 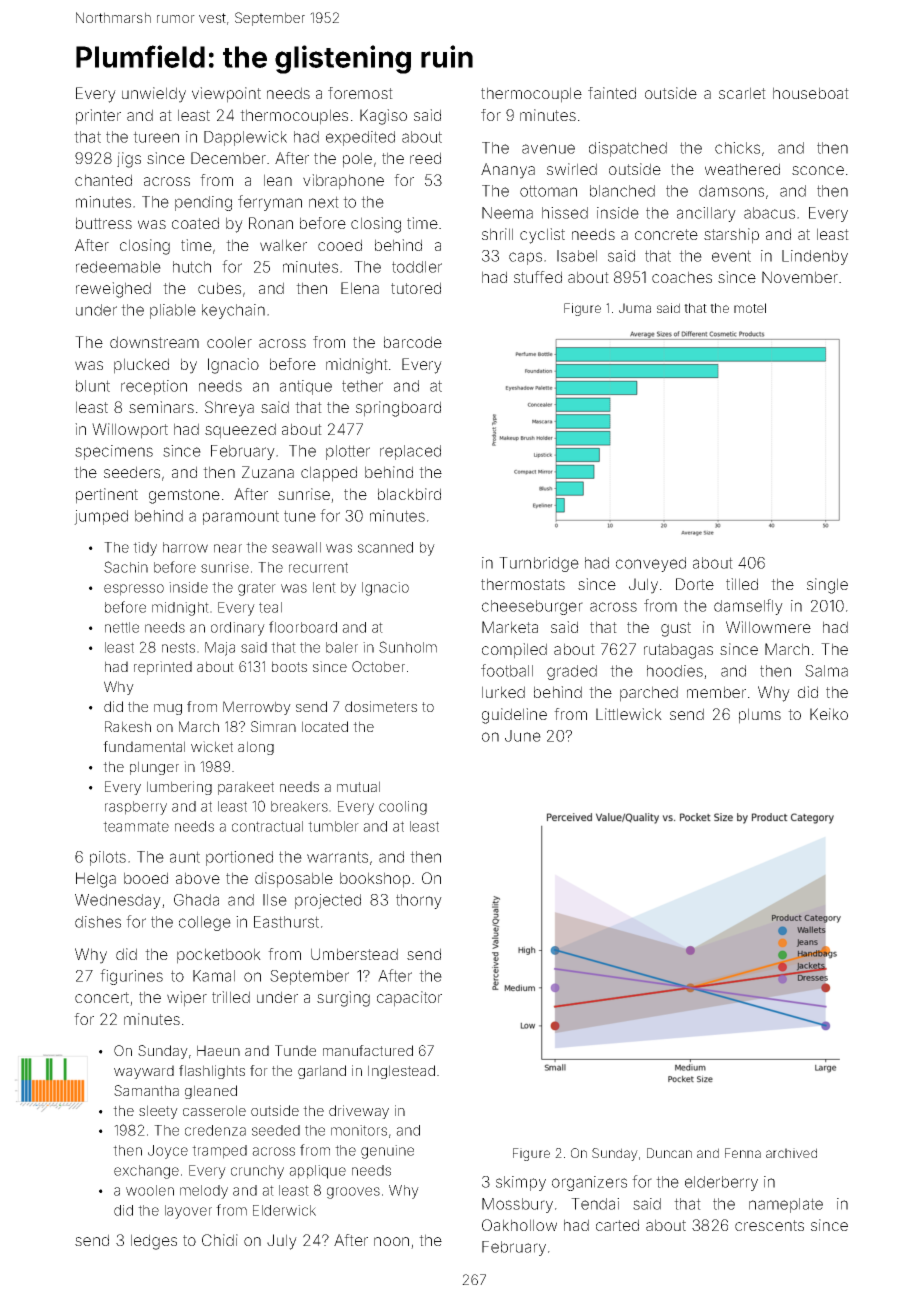 I want to click on crescents, so click(x=769, y=1225).
